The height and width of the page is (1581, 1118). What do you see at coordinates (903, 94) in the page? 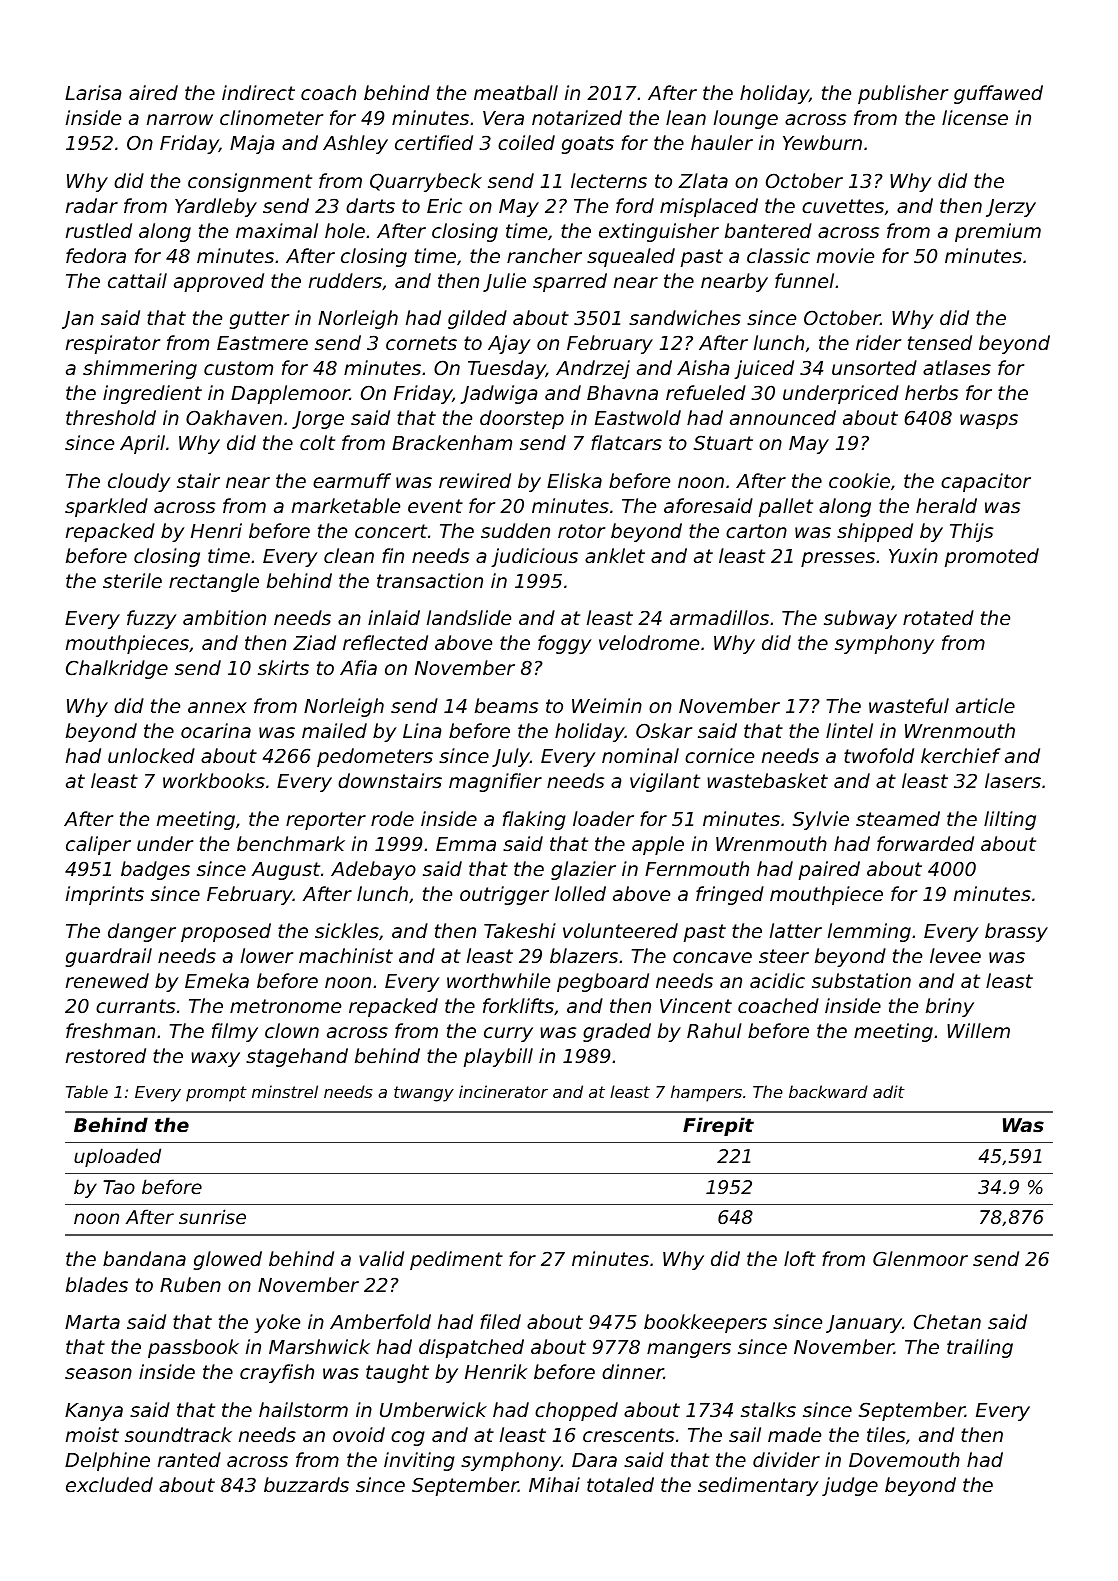
I see `publisher` at bounding box center [903, 94].
